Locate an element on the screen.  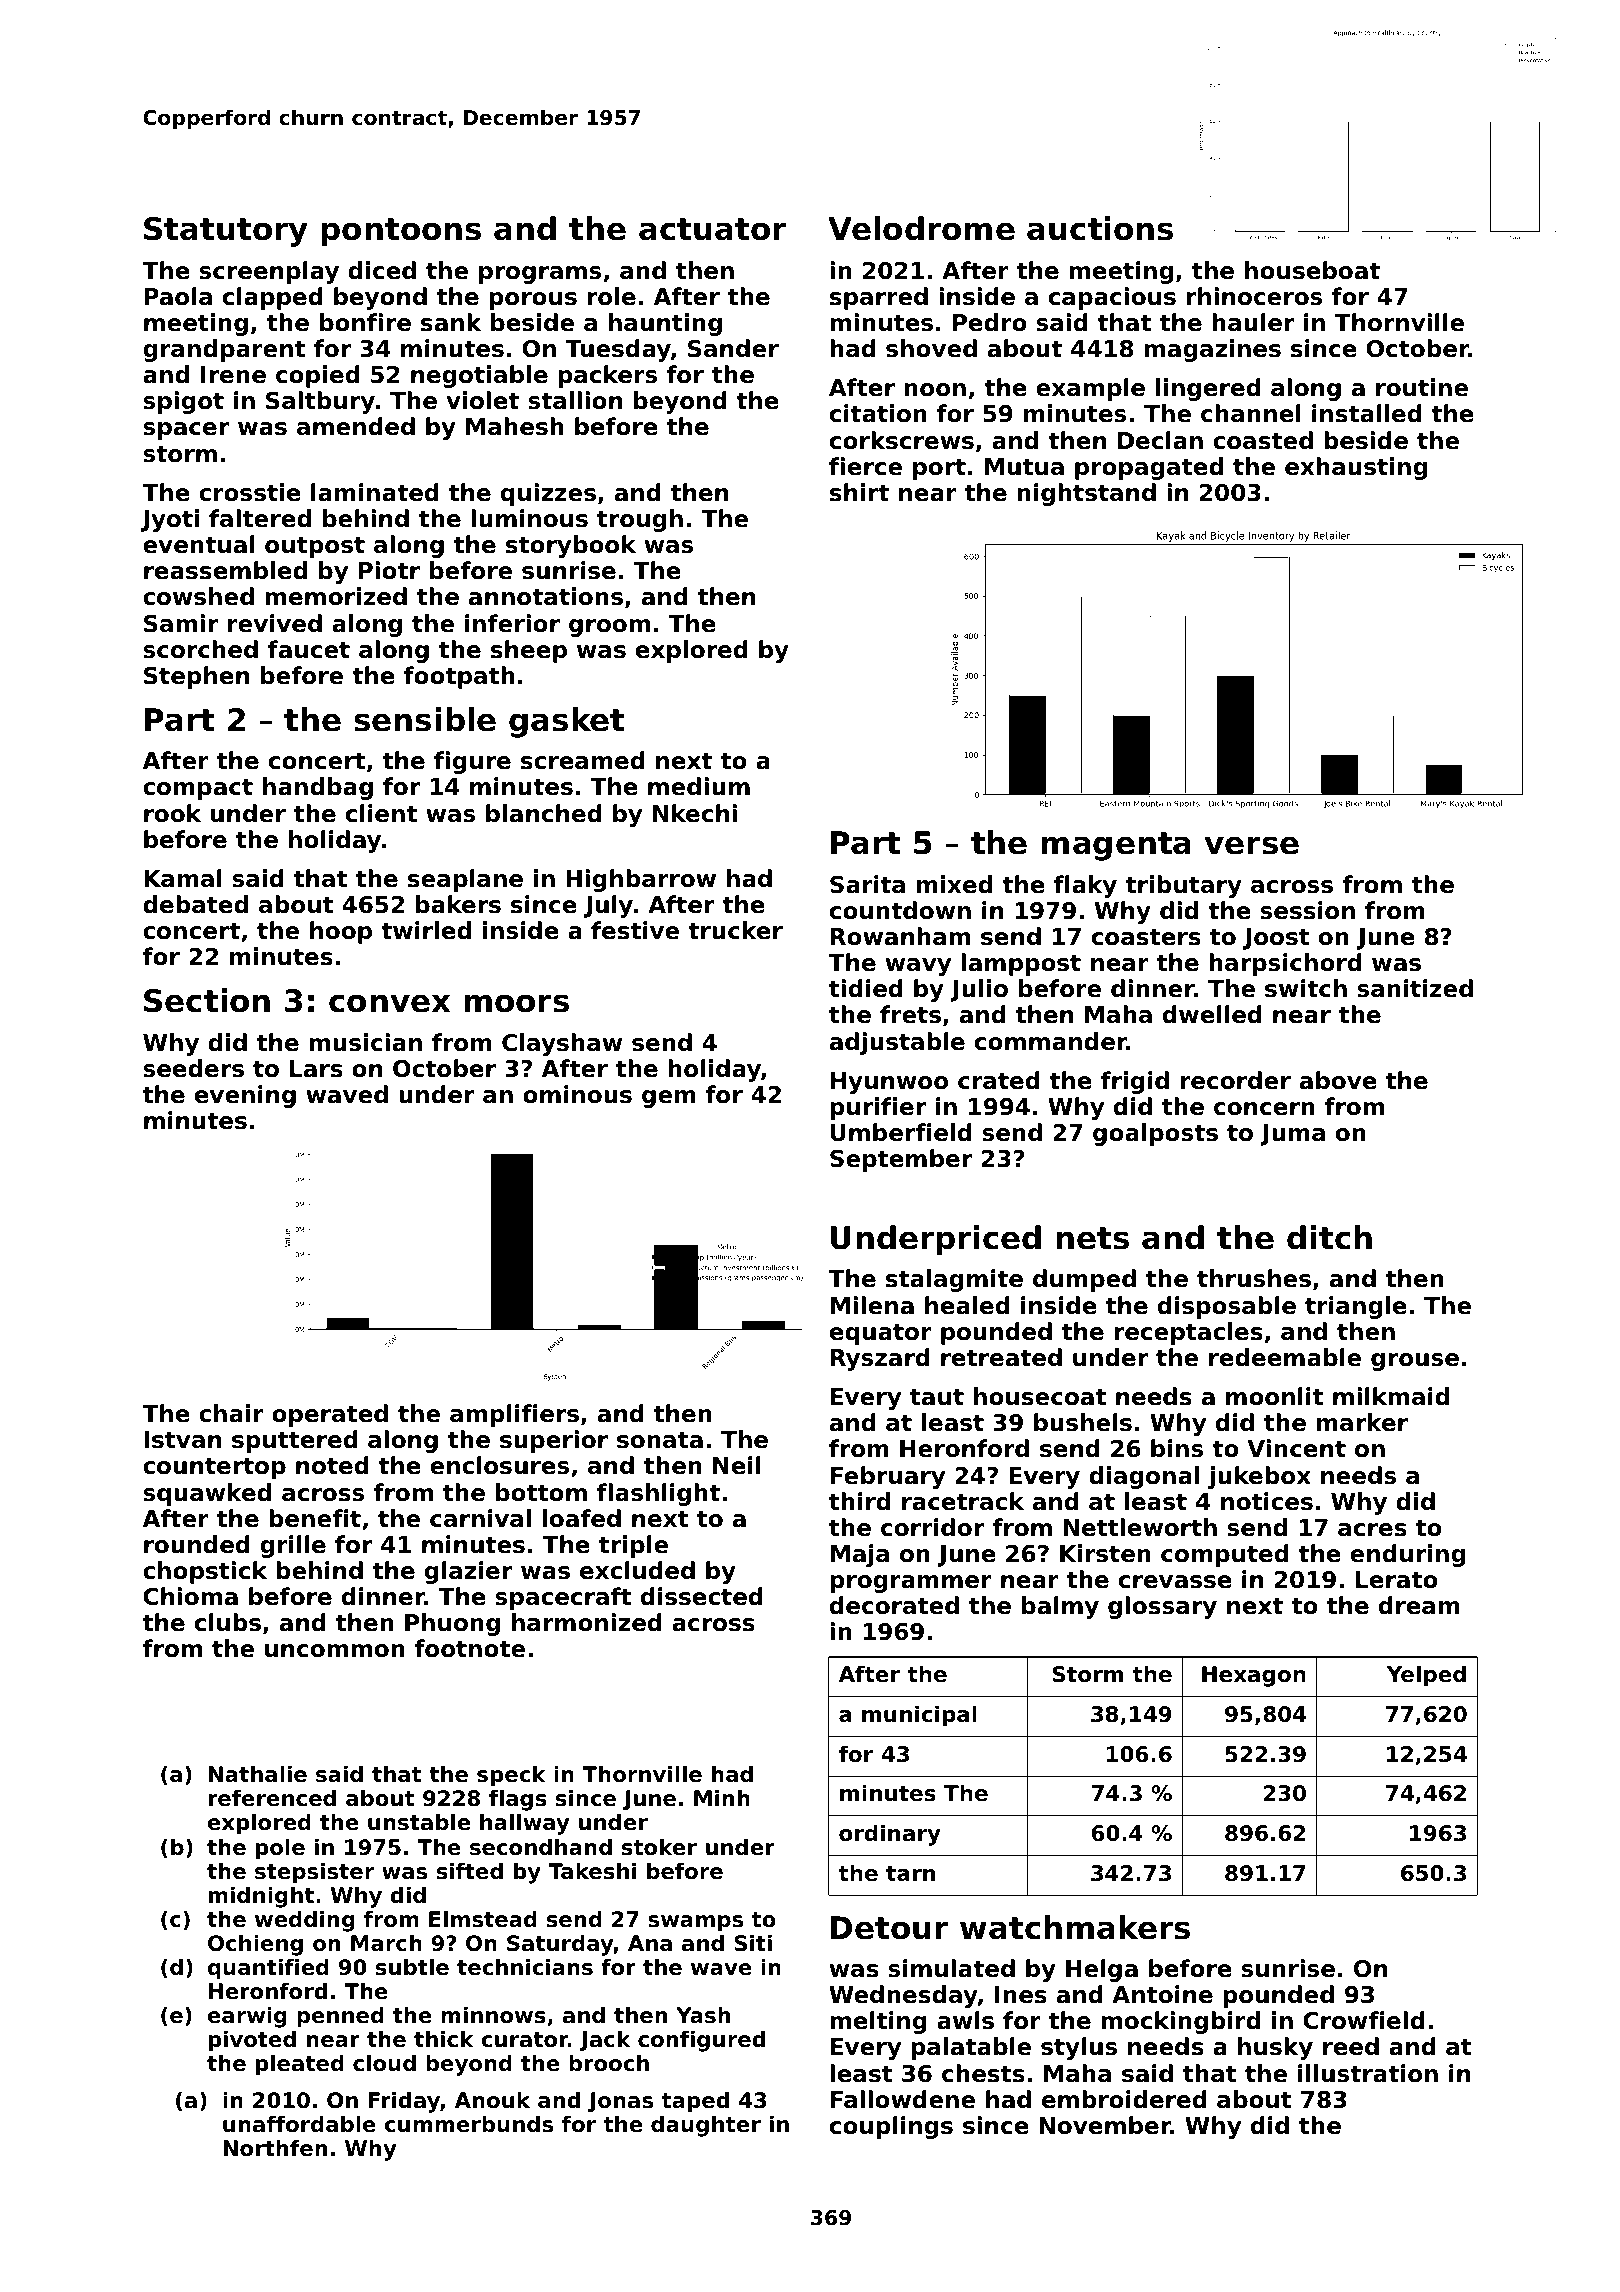
Yelped is located at coordinates (1426, 1676).
